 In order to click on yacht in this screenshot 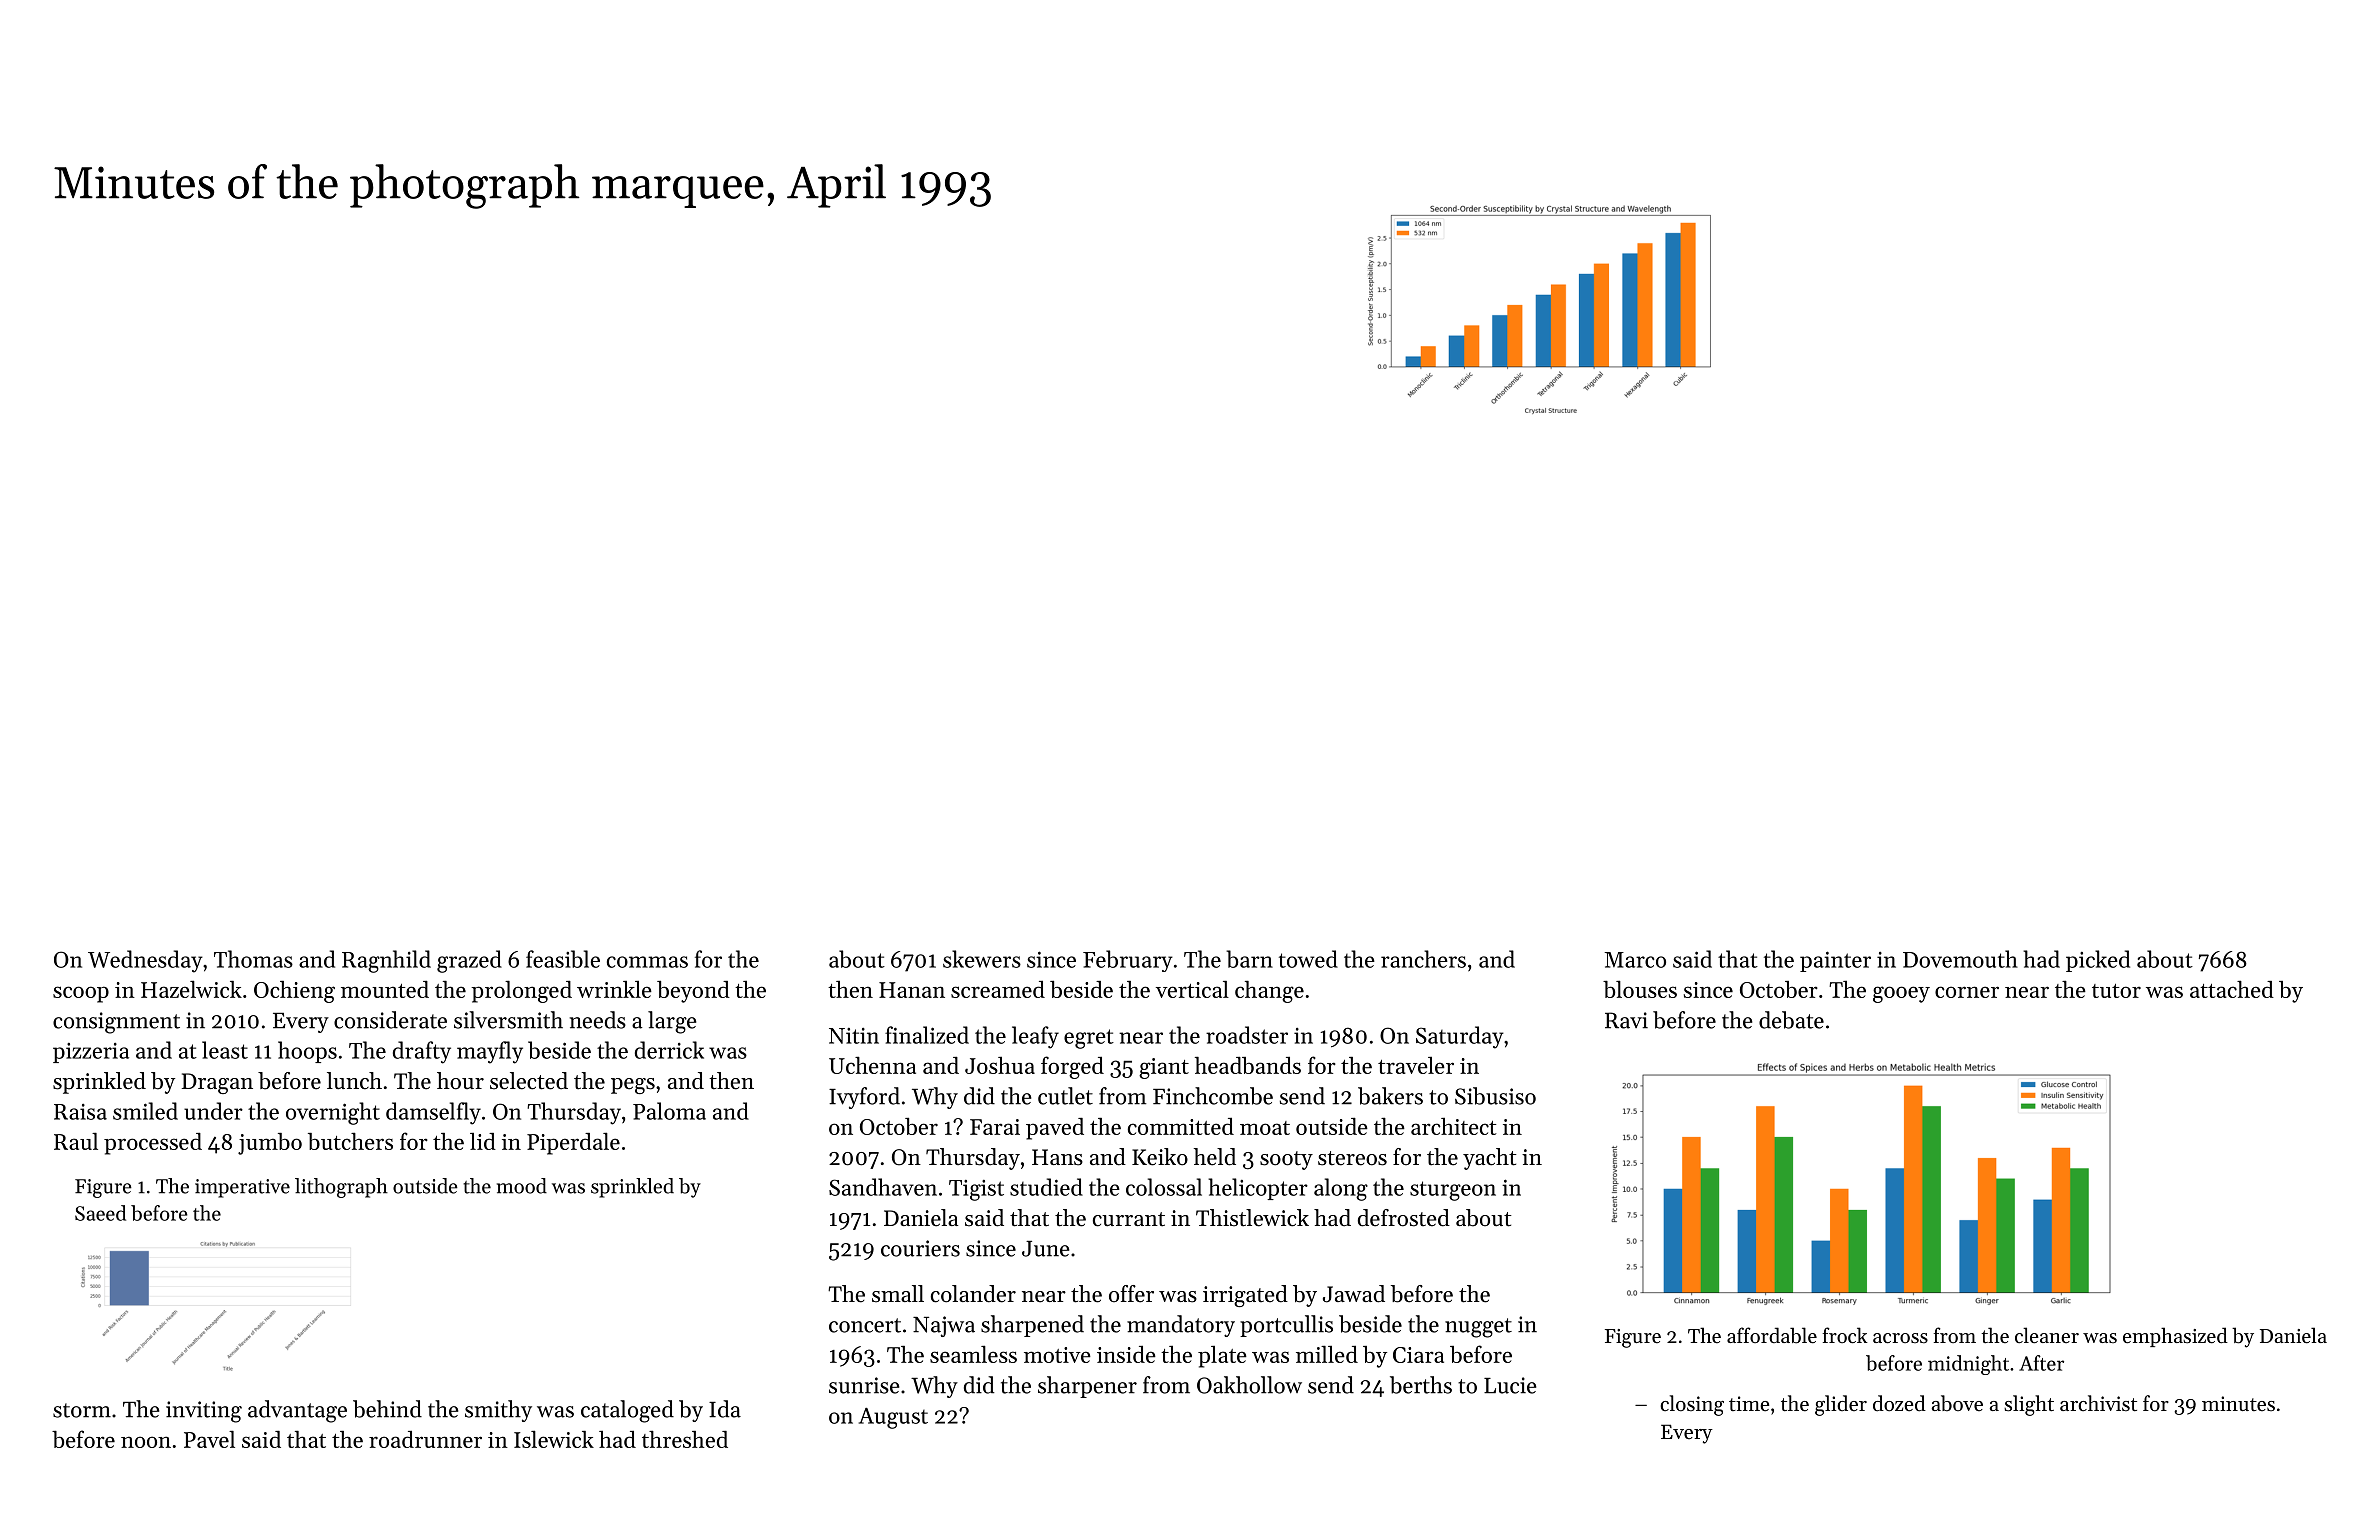, I will do `click(1489, 1159)`.
